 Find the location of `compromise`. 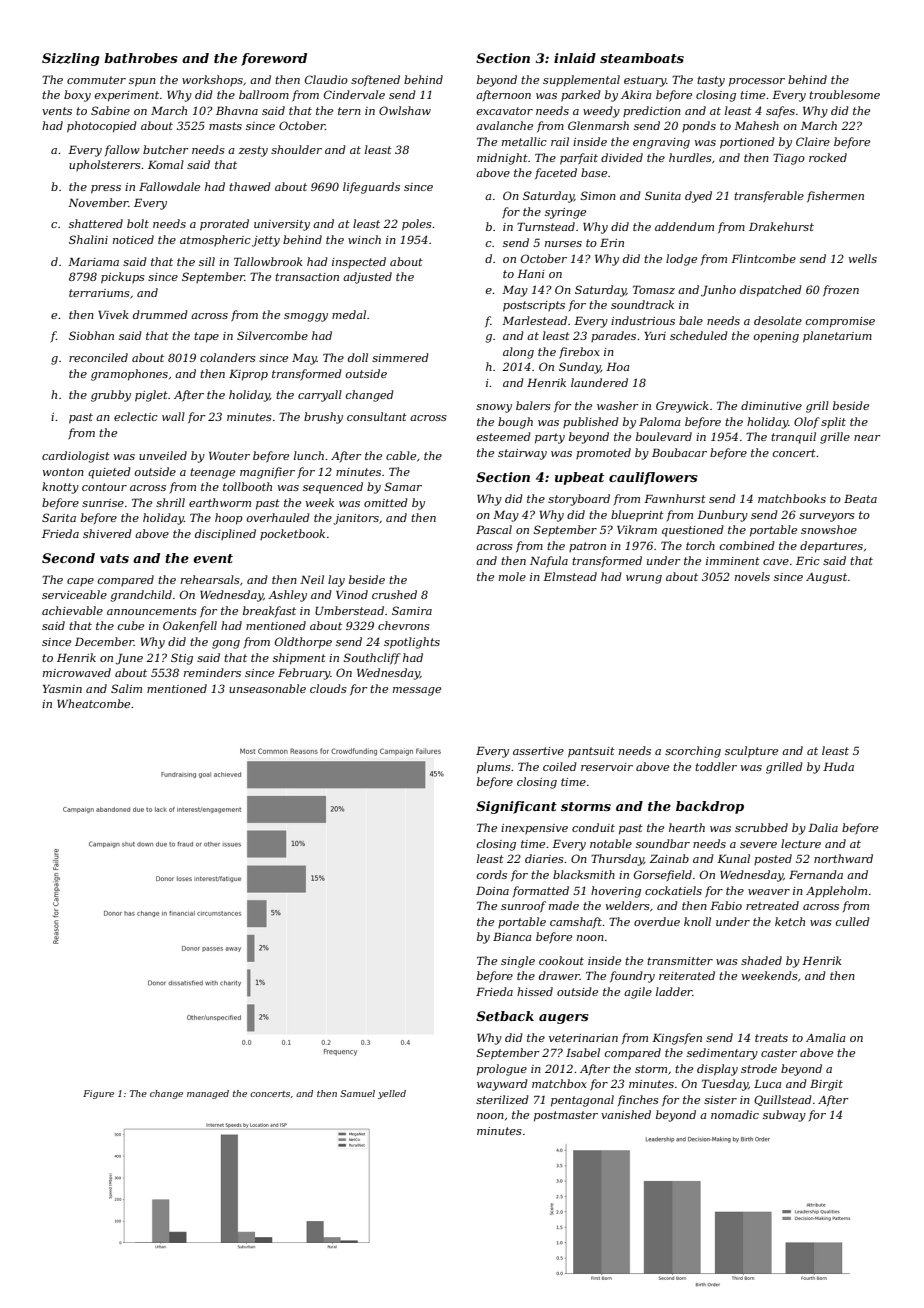

compromise is located at coordinates (840, 322).
